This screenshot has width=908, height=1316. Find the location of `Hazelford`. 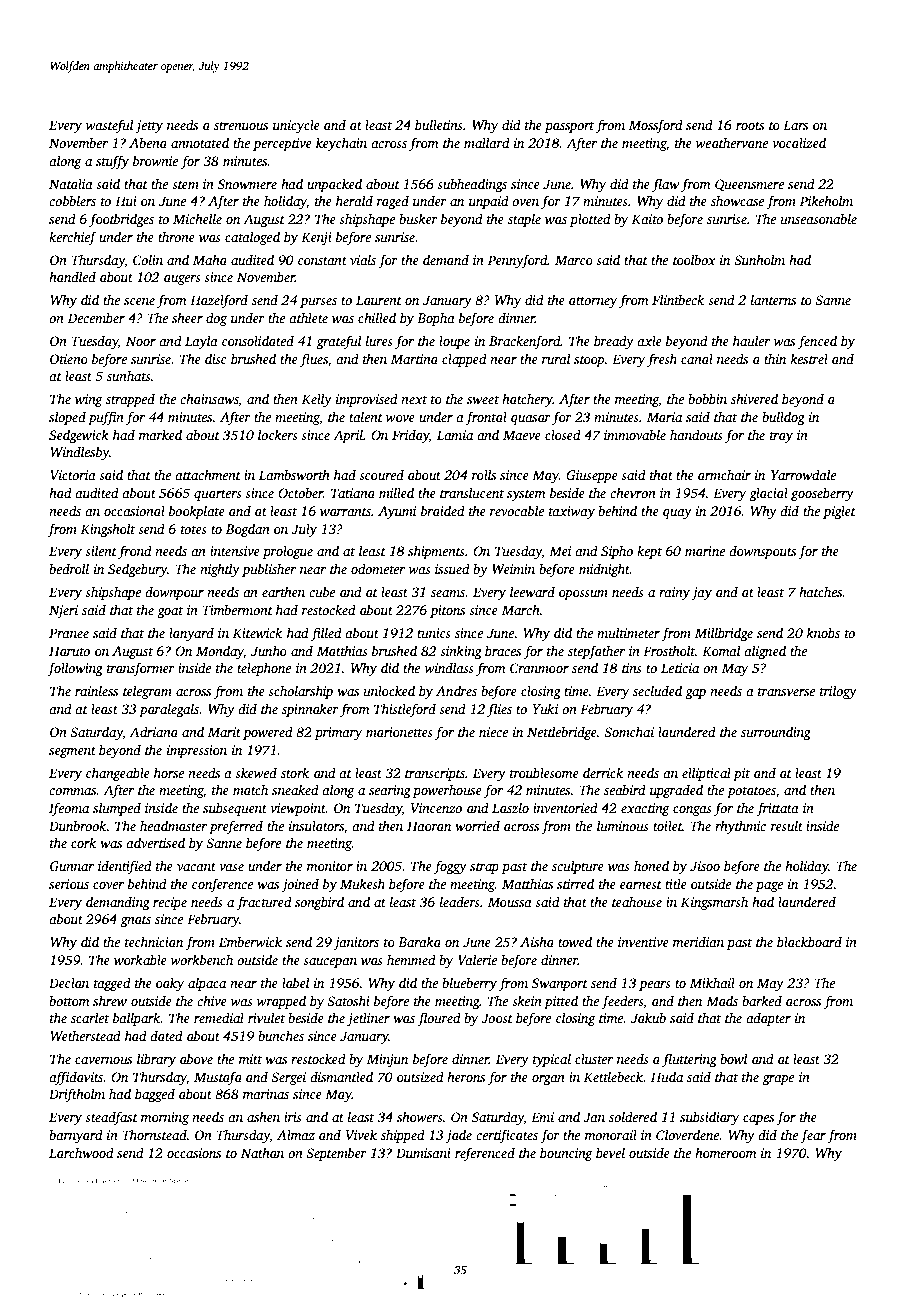

Hazelford is located at coordinates (219, 301).
